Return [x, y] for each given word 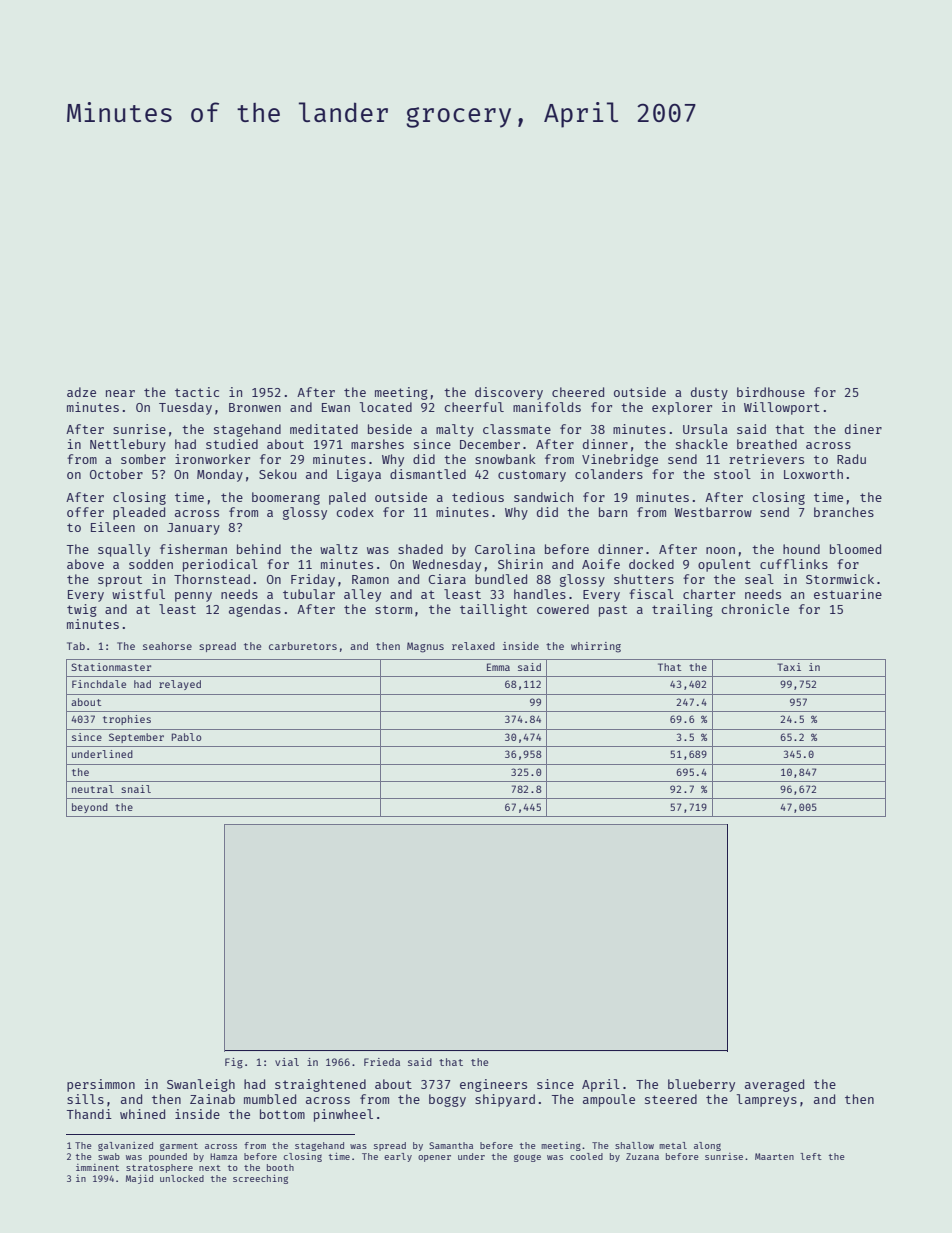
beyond [90, 808]
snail [136, 789]
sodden [151, 564]
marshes [377, 444]
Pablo [186, 737]
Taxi [789, 667]
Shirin [520, 564]
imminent [97, 1167]
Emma [498, 667]
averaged [774, 1085]
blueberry [701, 1085]
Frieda [382, 1062]
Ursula [705, 429]
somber [143, 459]
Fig [234, 1063]
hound [801, 549]
